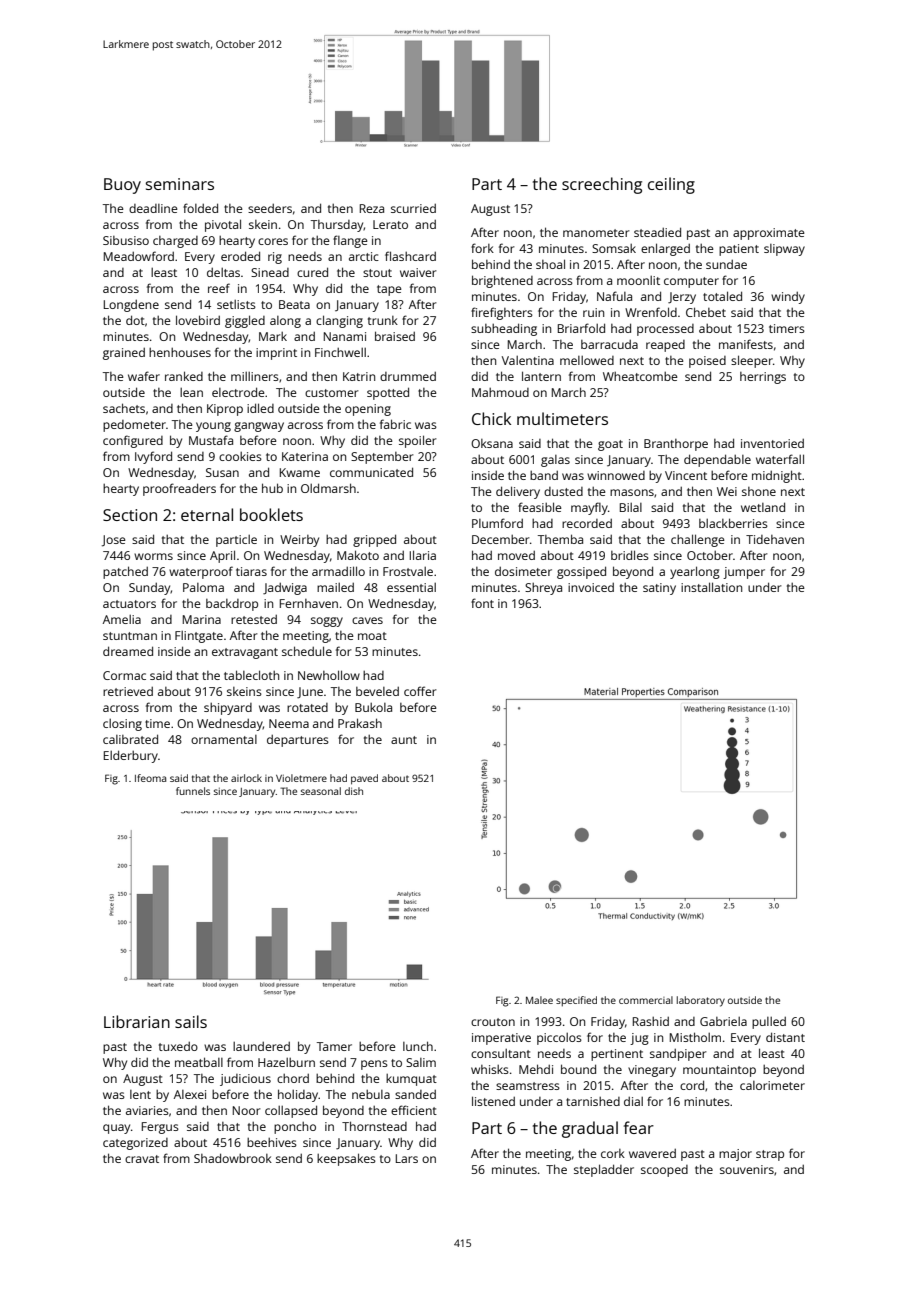 The width and height of the document is (908, 1316). I want to click on seminars, so click(180, 184).
